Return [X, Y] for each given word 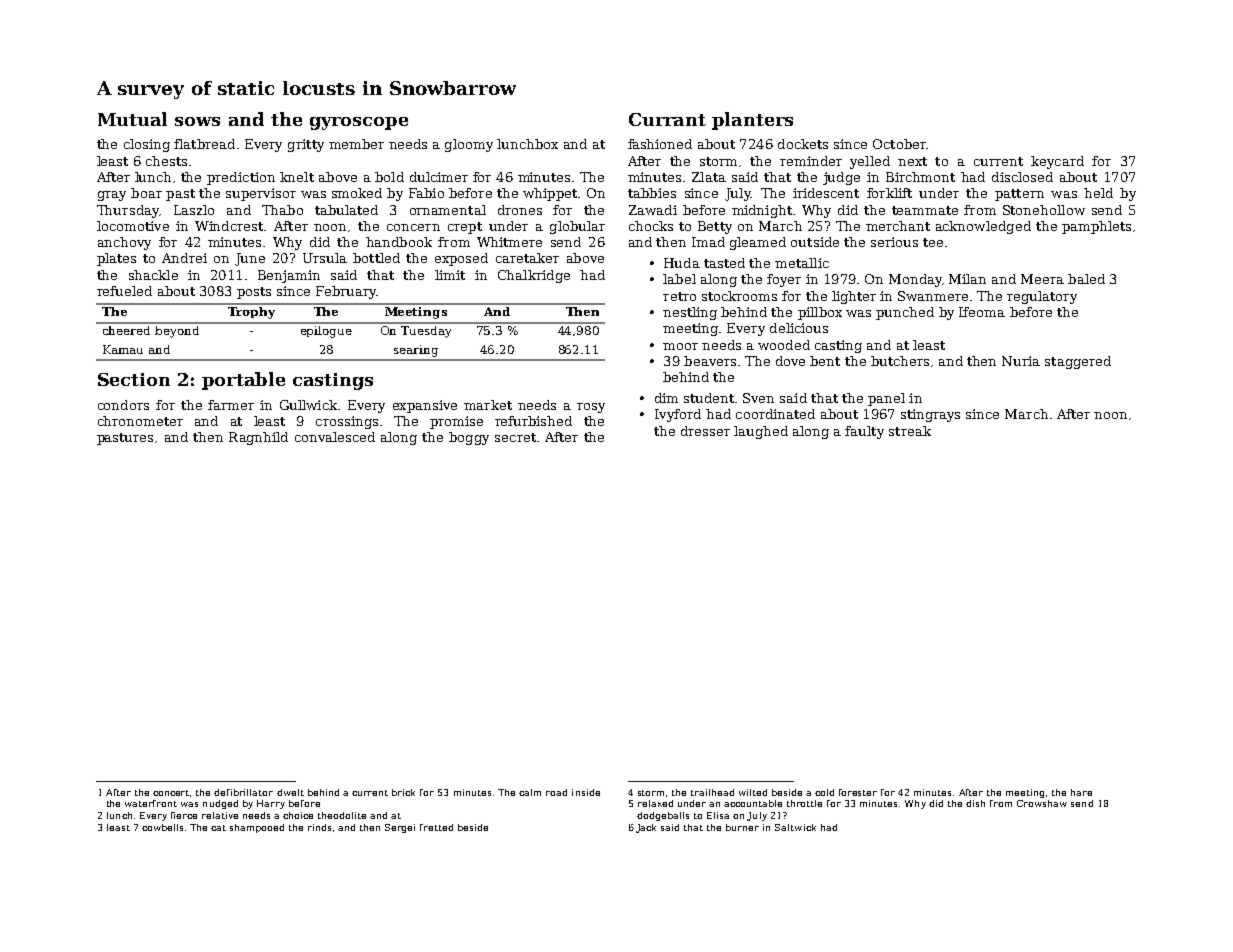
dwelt [290, 792]
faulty [864, 432]
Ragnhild [258, 438]
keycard [1057, 162]
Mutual [132, 119]
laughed [761, 432]
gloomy [469, 145]
